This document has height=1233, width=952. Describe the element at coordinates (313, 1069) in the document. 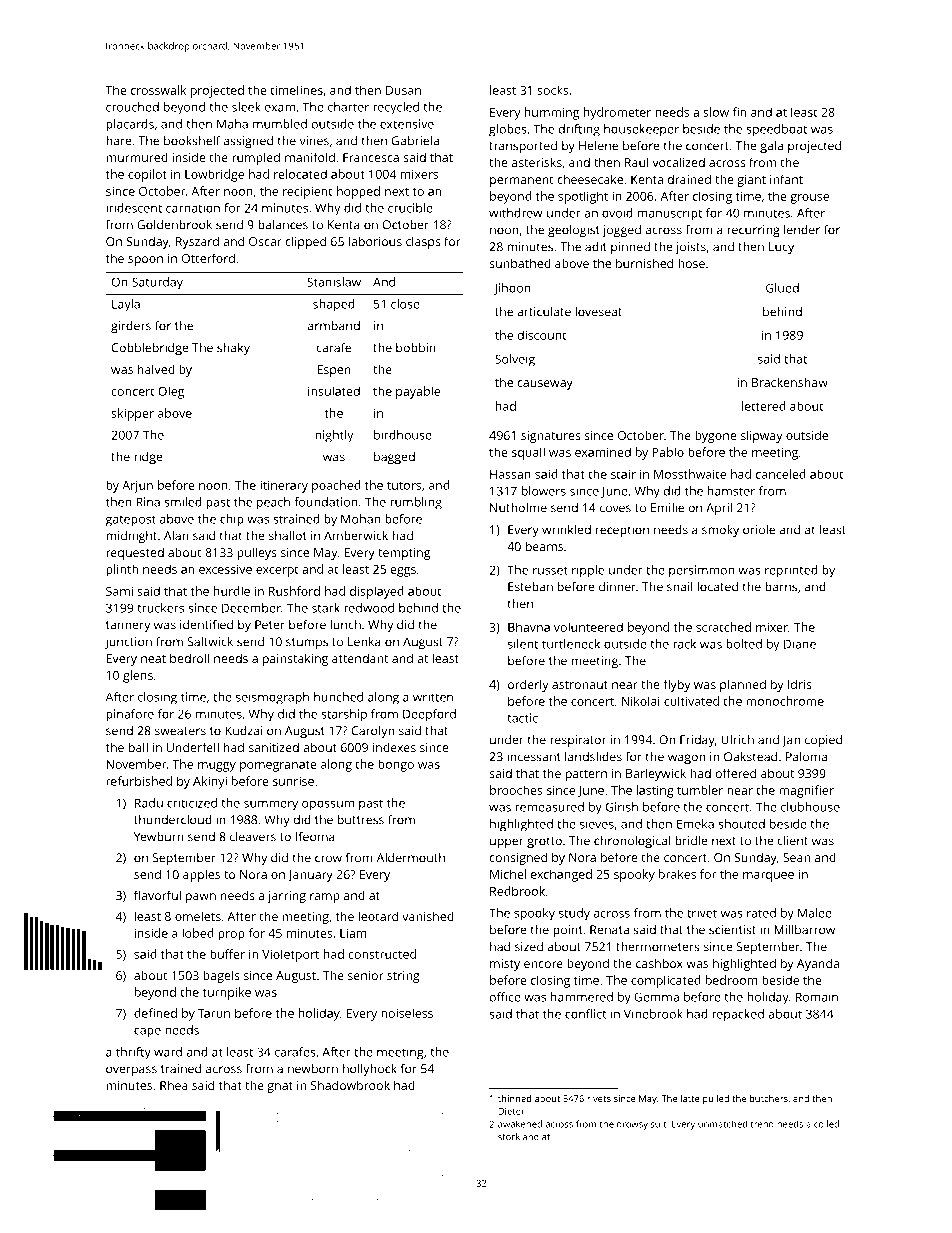

I see `newborn` at that location.
